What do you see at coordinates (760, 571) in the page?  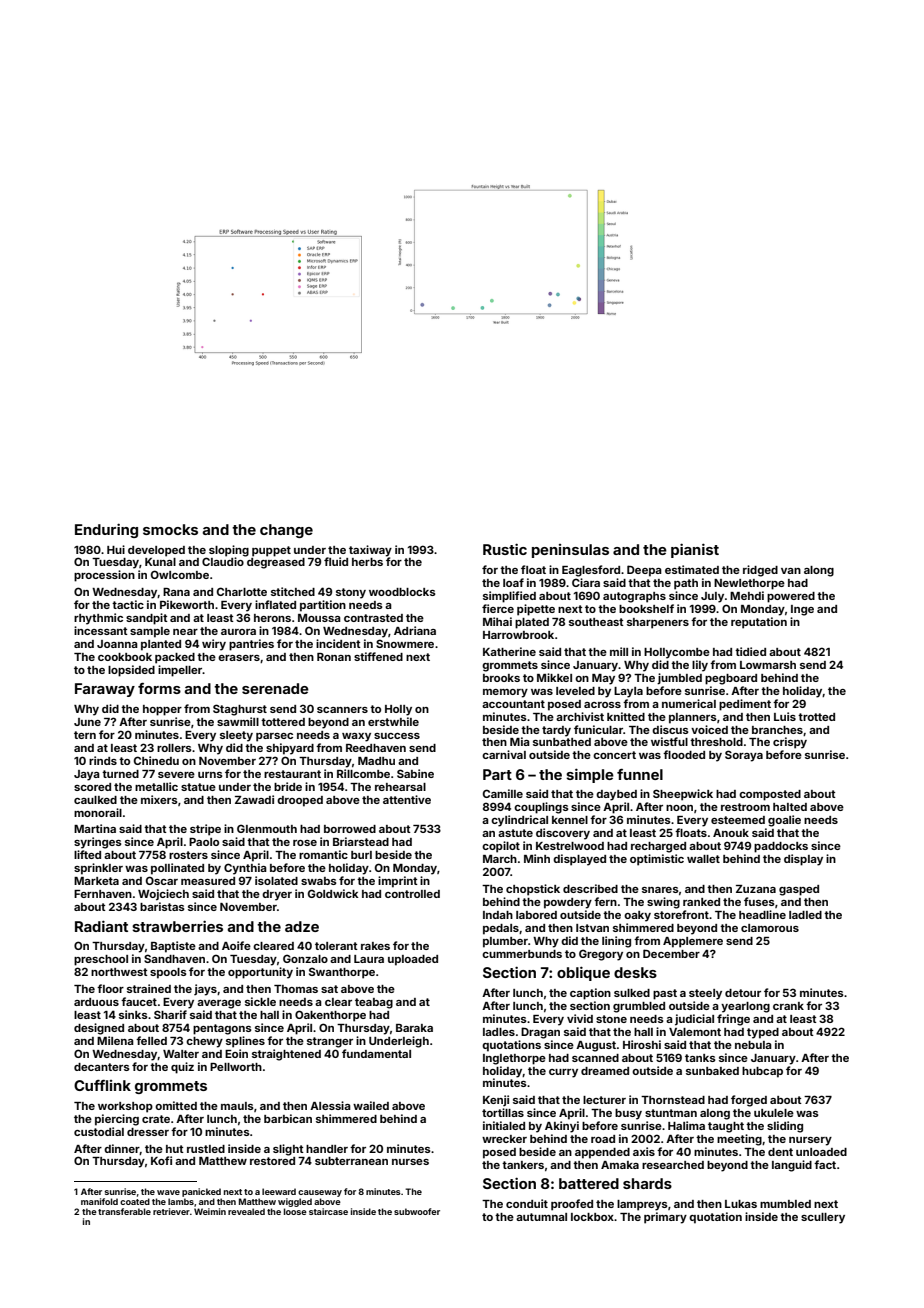 I see `ridged` at bounding box center [760, 571].
